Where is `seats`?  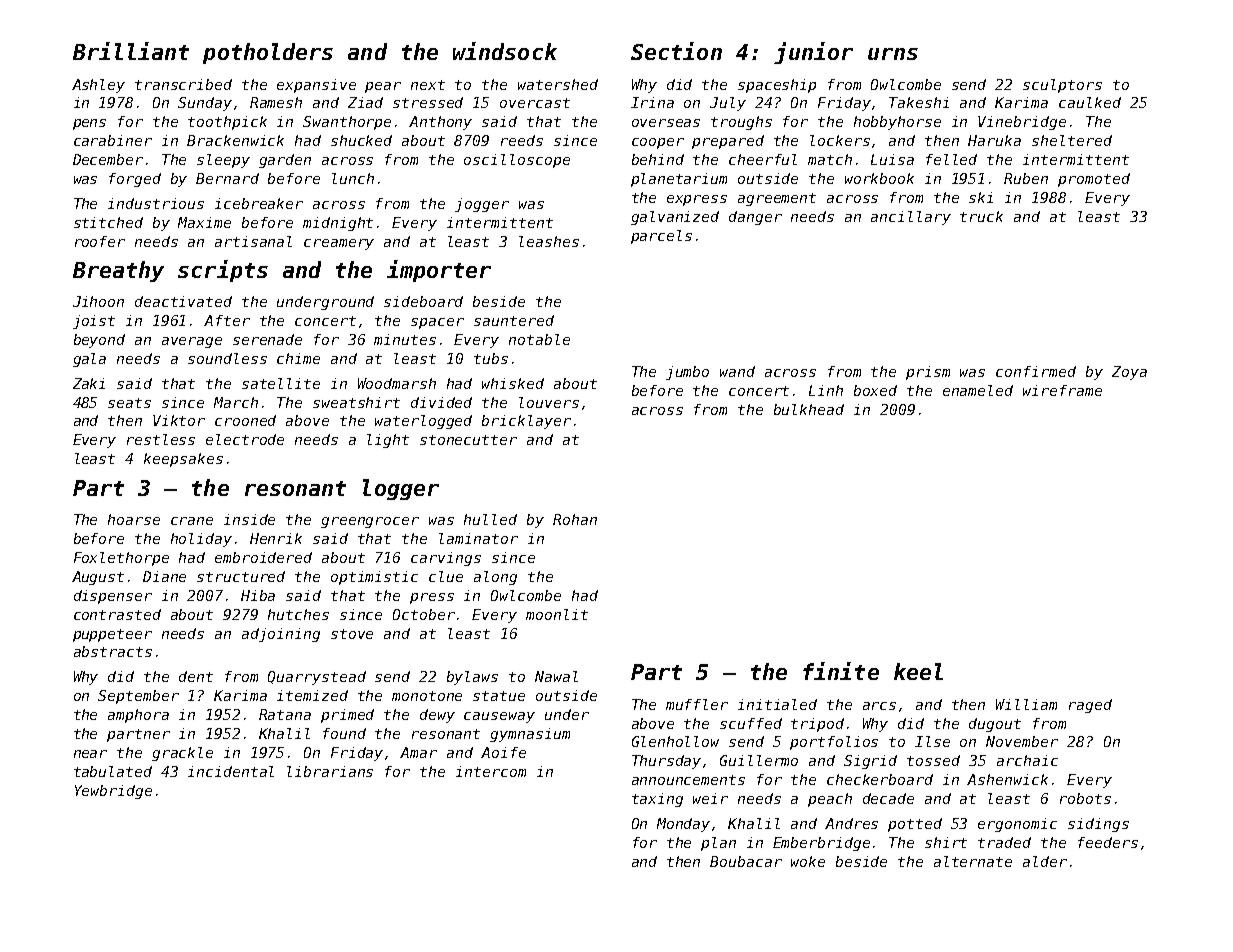
seats is located at coordinates (129, 403).
